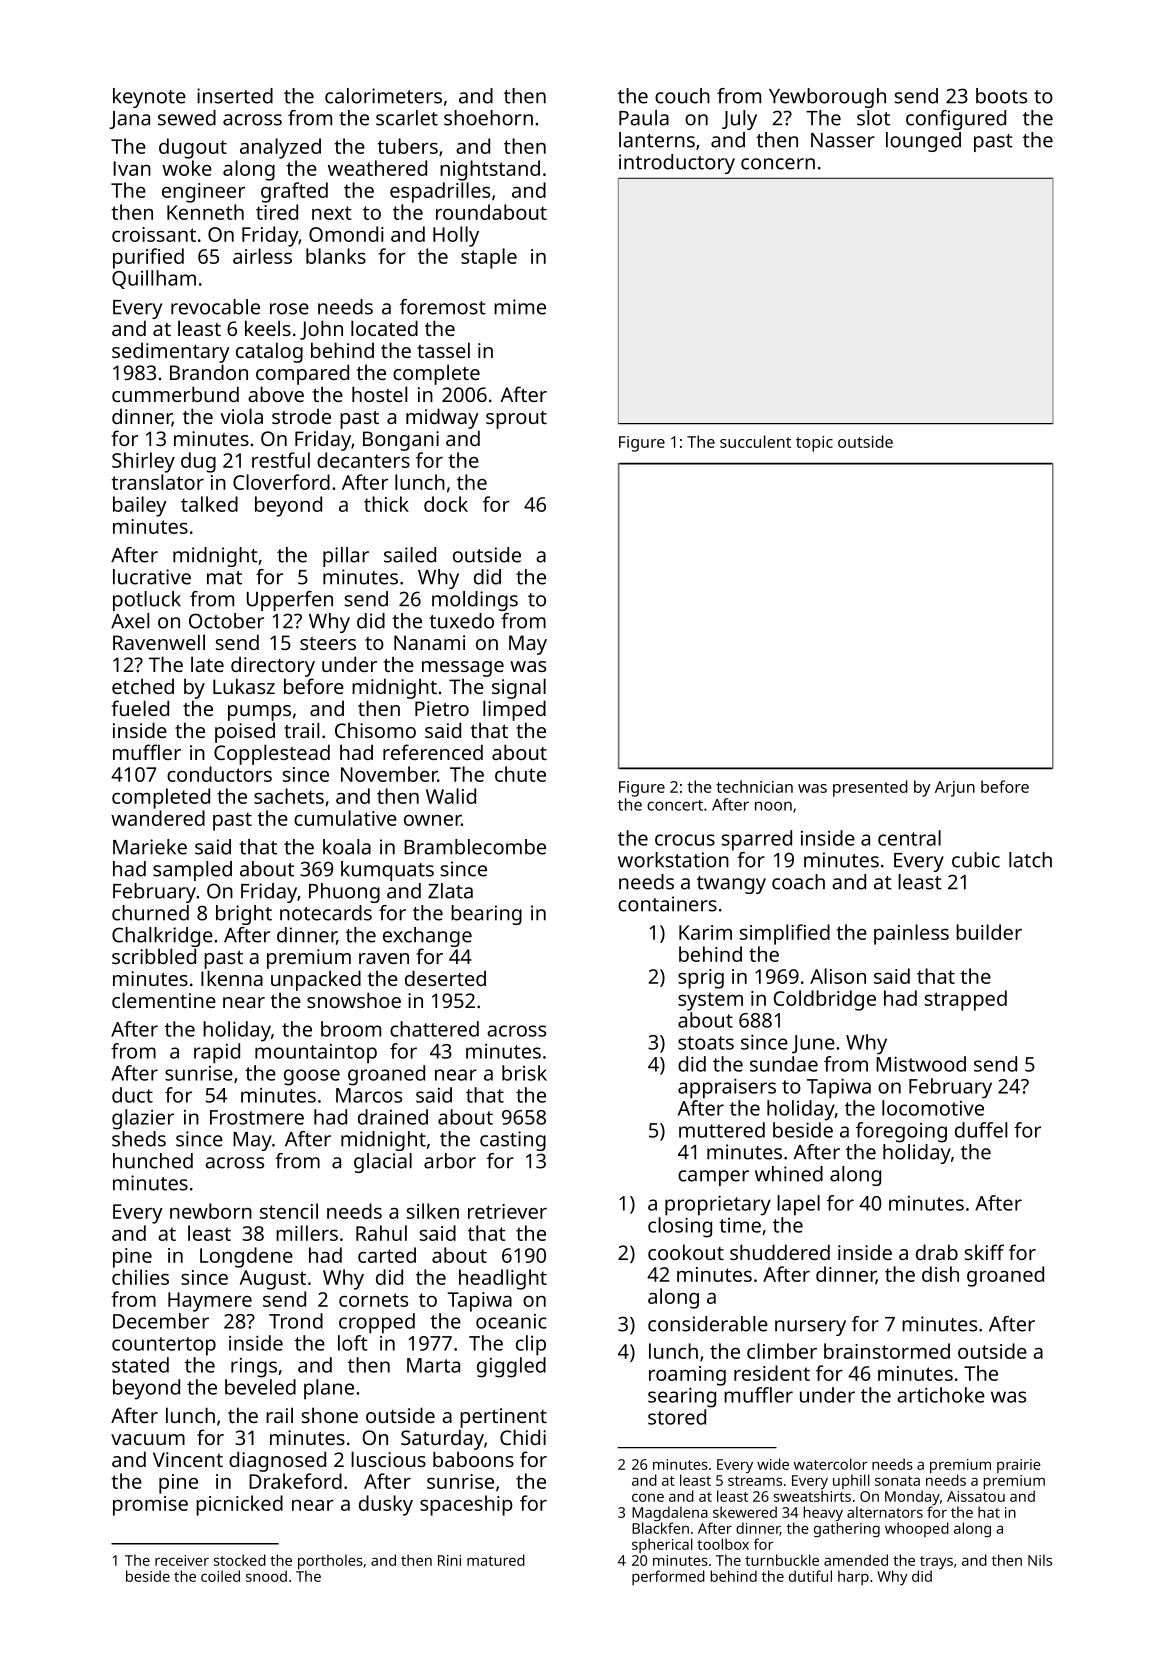 Image resolution: width=1165 pixels, height=1654 pixels. What do you see at coordinates (281, 482) in the image?
I see `Cloverford` at bounding box center [281, 482].
